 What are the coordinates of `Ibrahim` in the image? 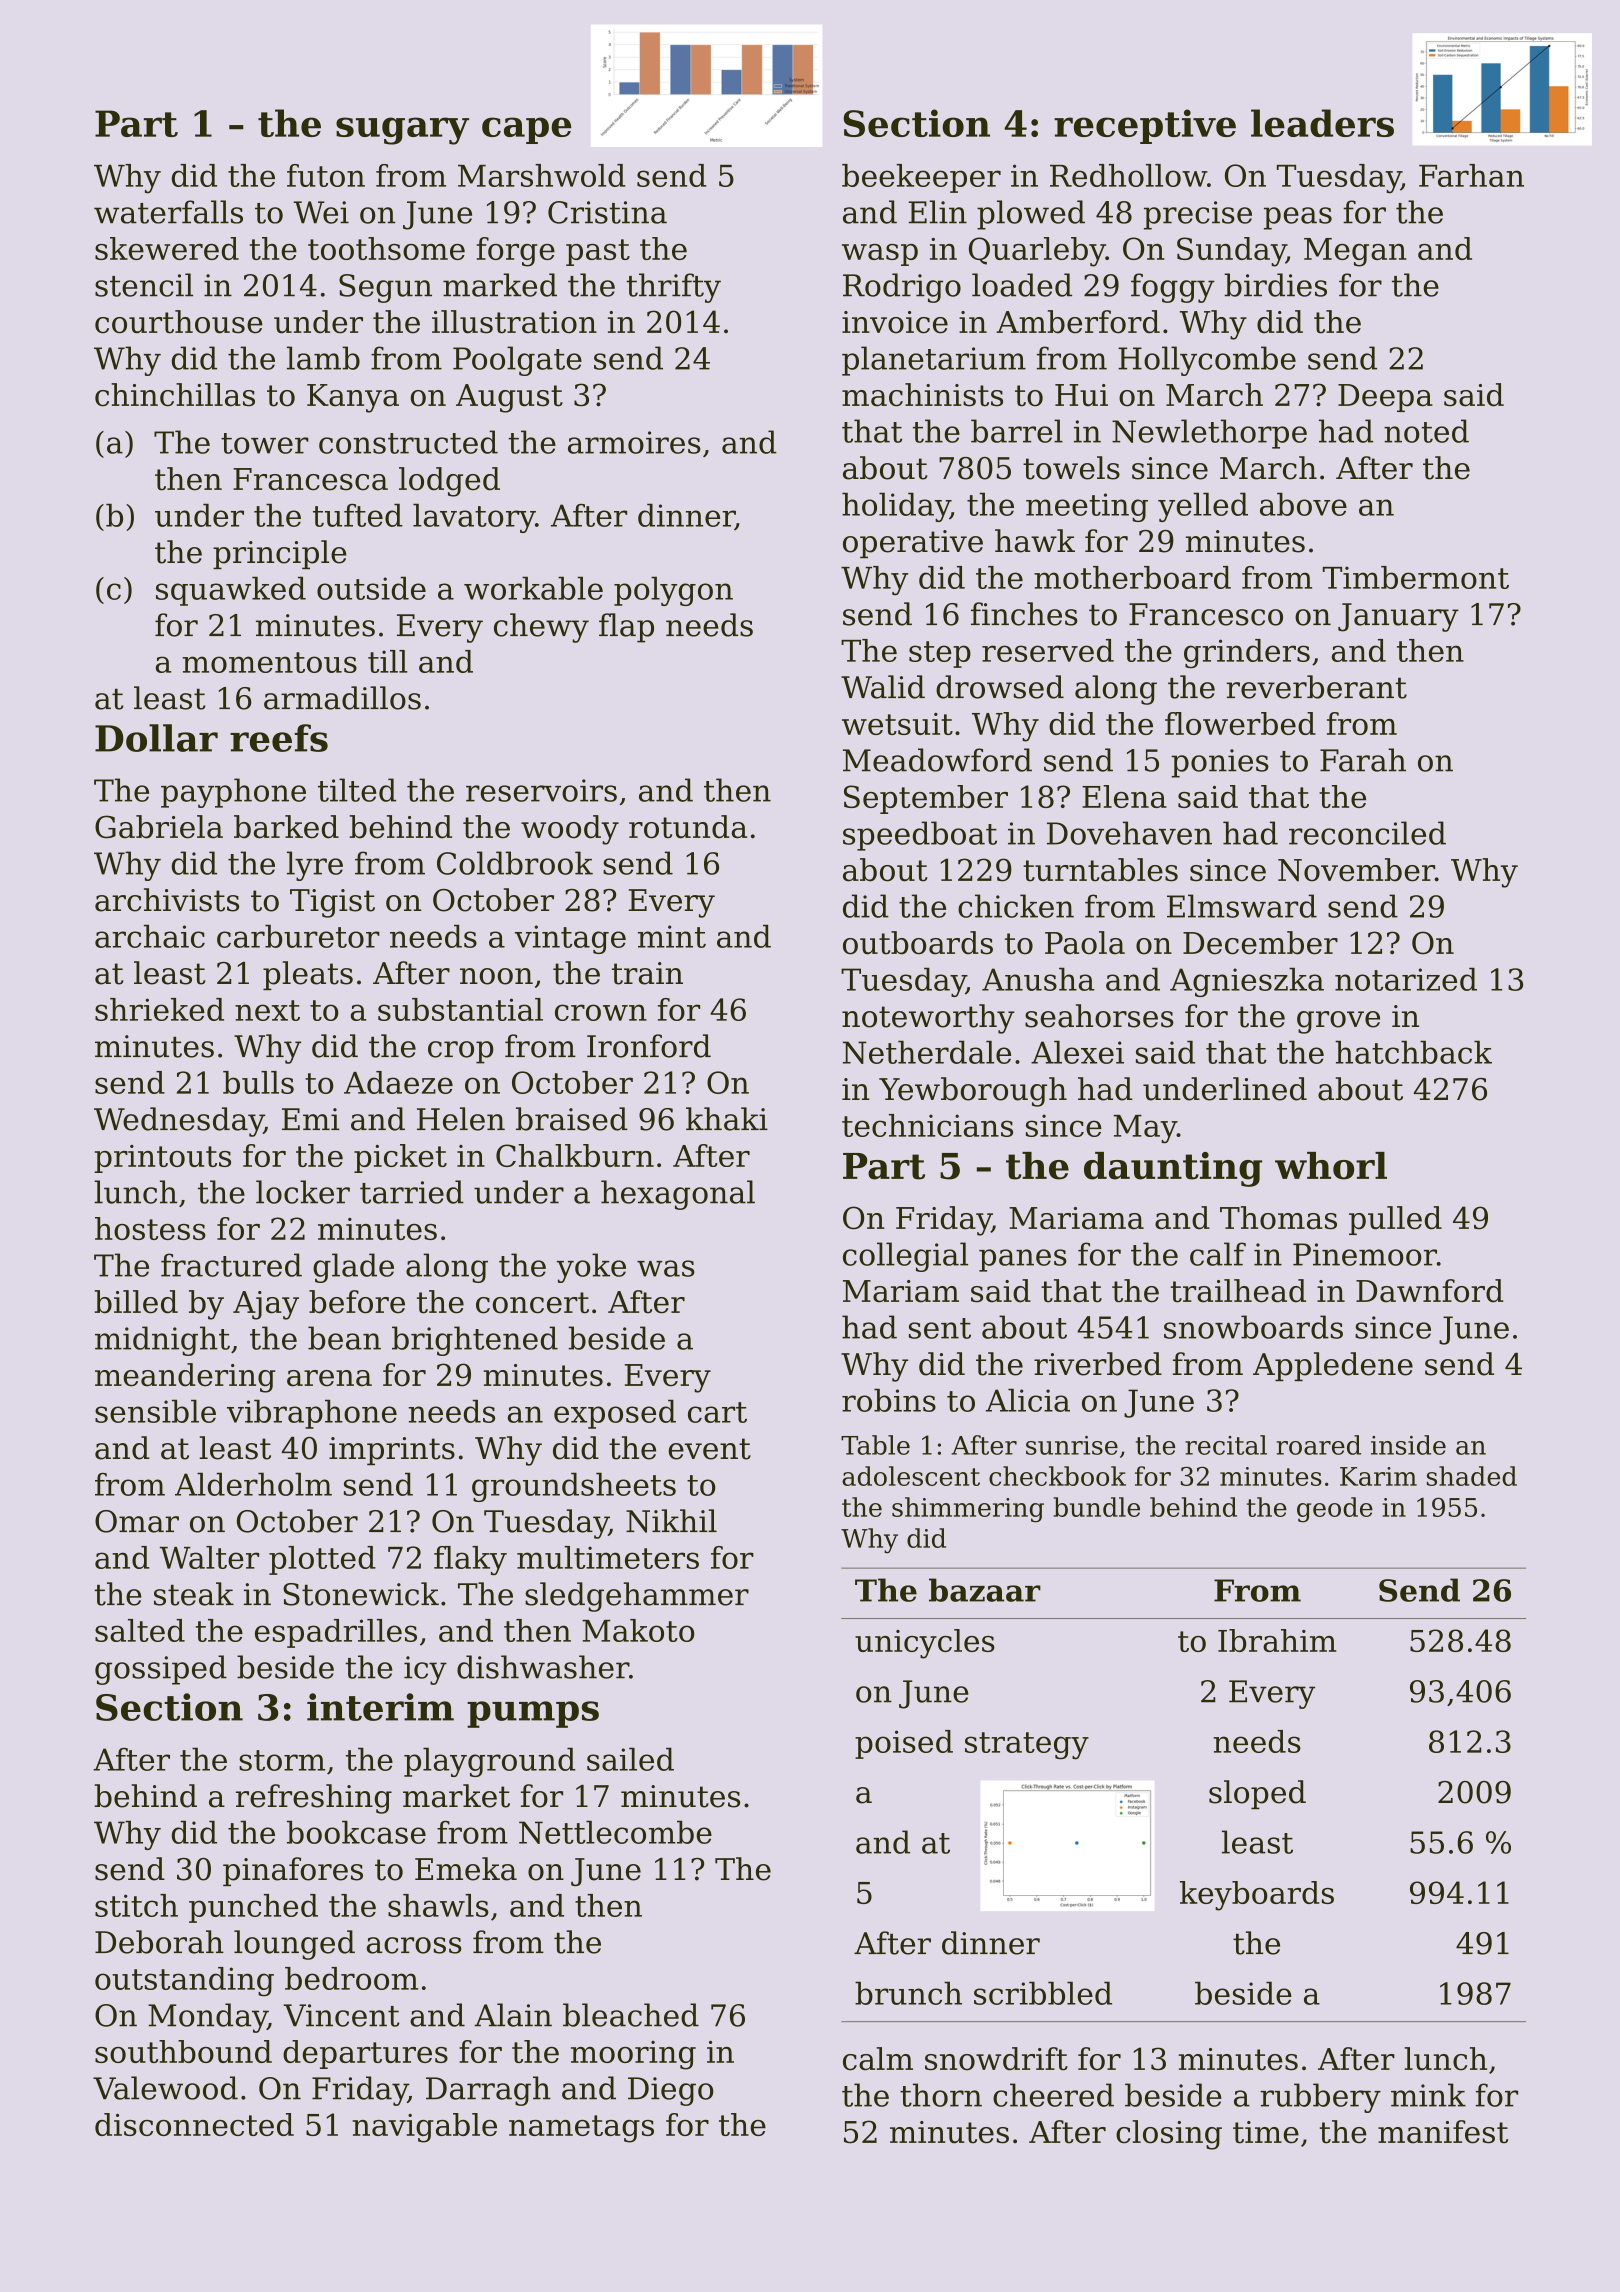 It's located at (1277, 1640).
